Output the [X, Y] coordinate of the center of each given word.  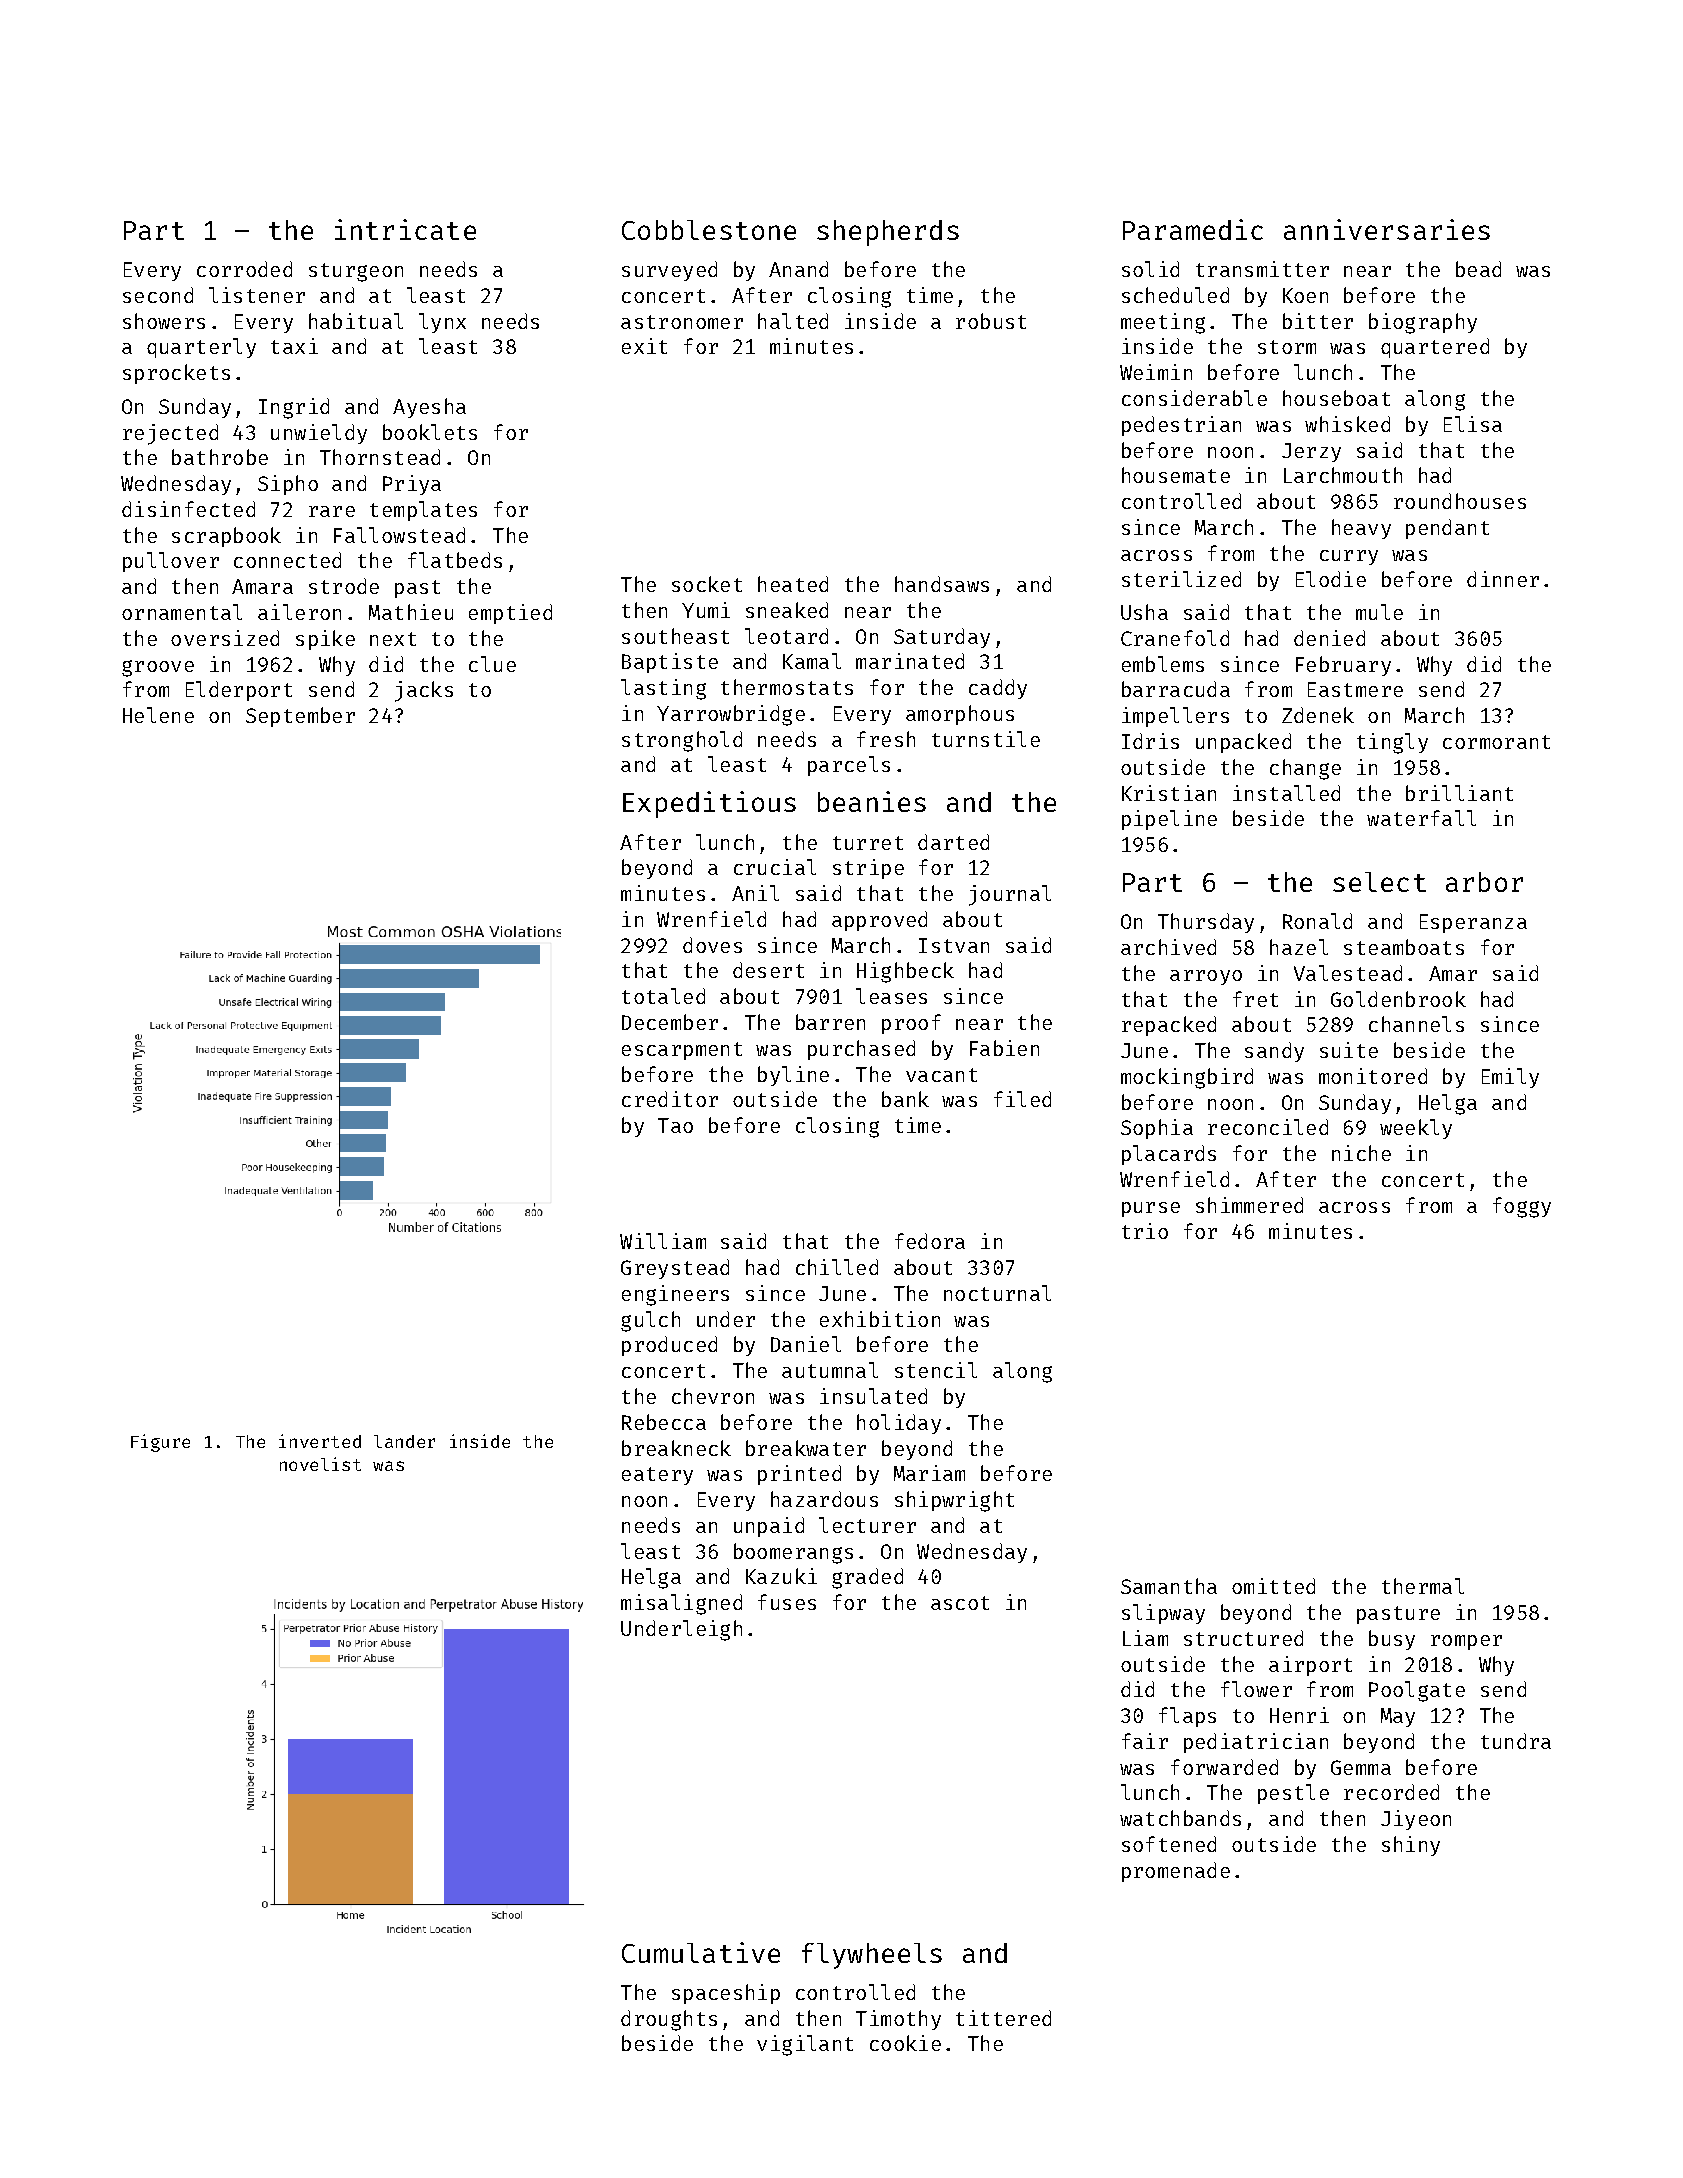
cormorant [1496, 742]
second [158, 295]
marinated [910, 661]
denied [1329, 638]
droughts [669, 2020]
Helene [158, 715]
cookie [905, 2043]
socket [707, 584]
